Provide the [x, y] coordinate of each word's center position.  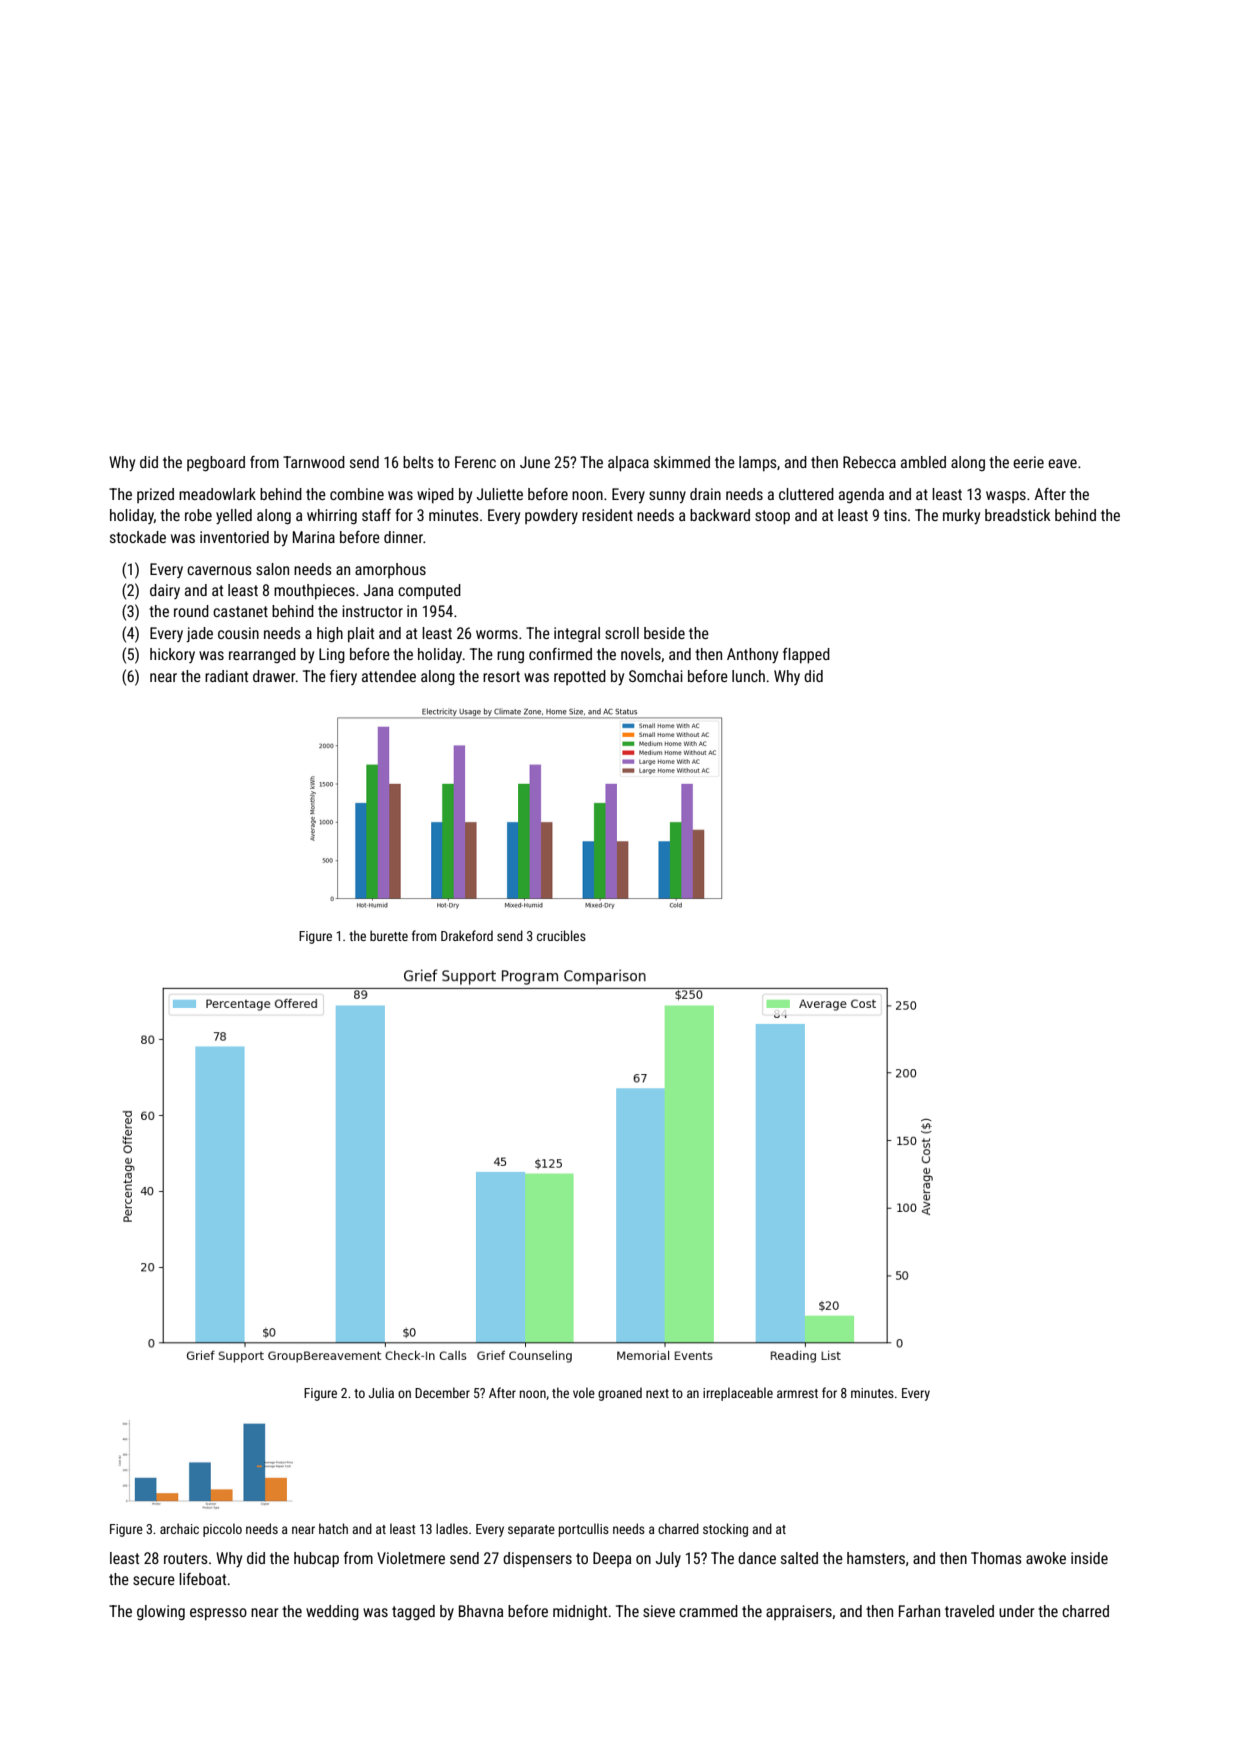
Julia [381, 1392]
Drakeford [467, 935]
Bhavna [481, 1611]
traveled [969, 1611]
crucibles [561, 935]
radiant [226, 676]
